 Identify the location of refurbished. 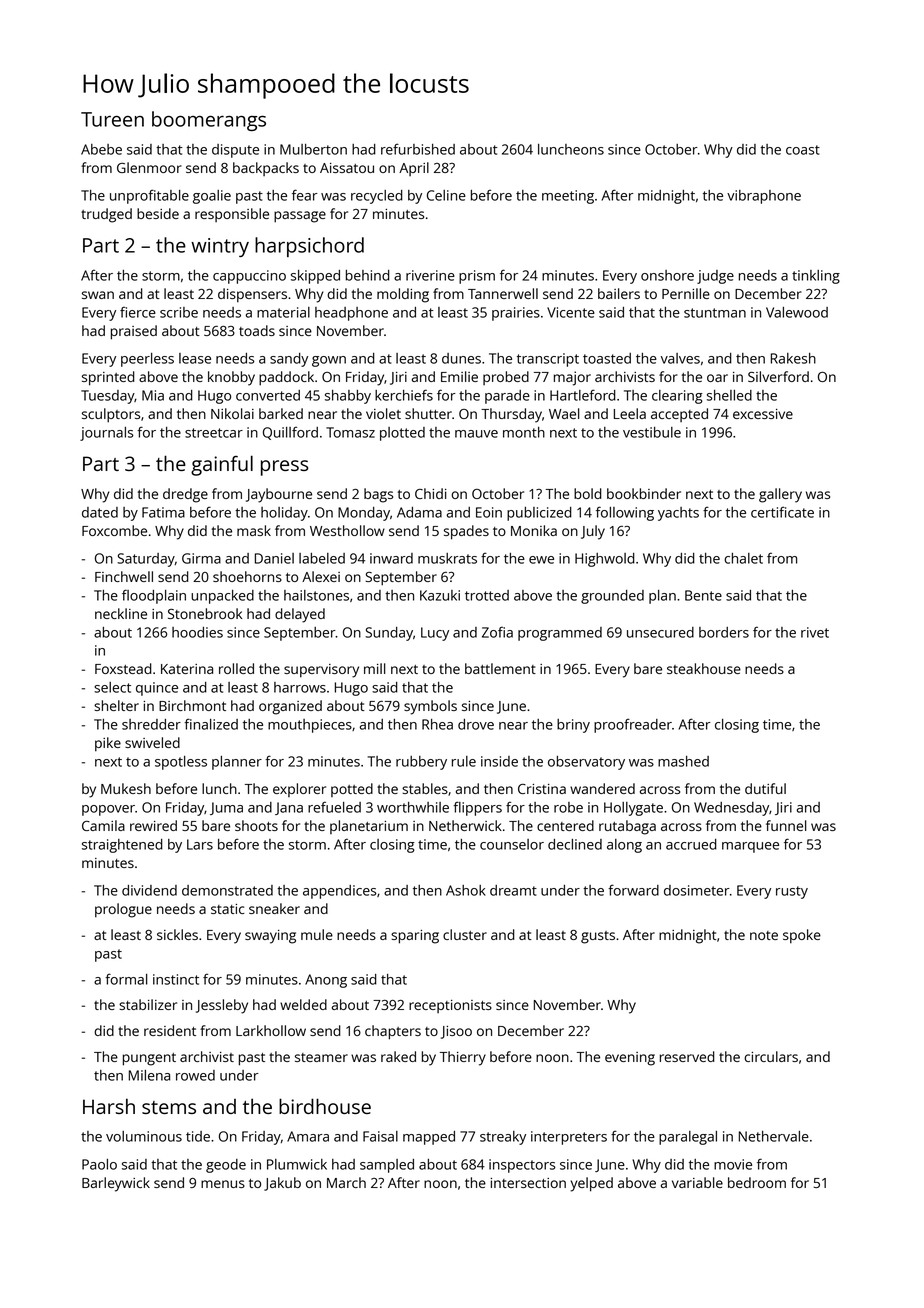
(418, 149).
